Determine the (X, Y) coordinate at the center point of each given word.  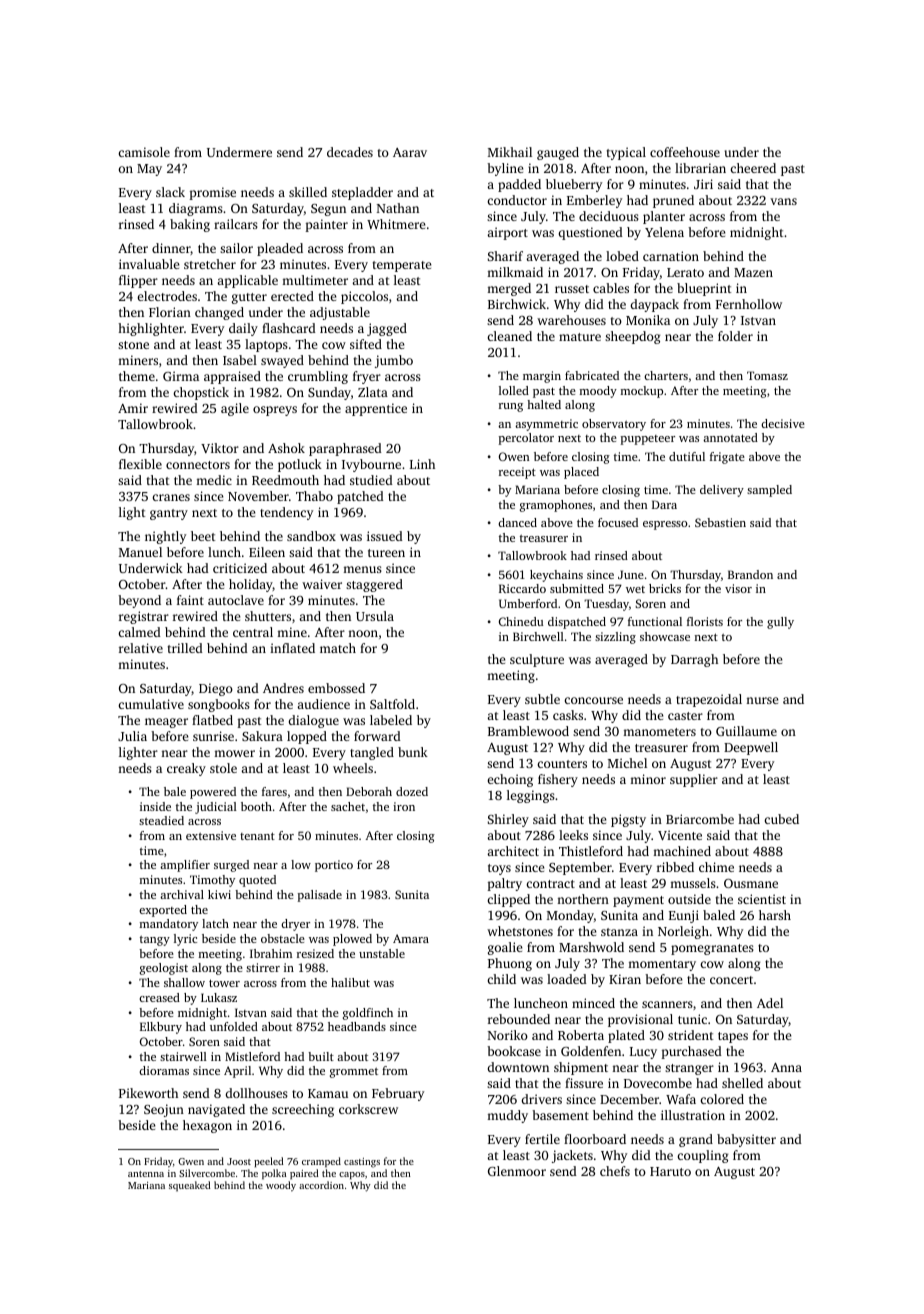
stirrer (263, 967)
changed (219, 313)
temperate (402, 266)
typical (626, 153)
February (398, 1094)
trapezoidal (709, 700)
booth (256, 806)
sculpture (537, 660)
